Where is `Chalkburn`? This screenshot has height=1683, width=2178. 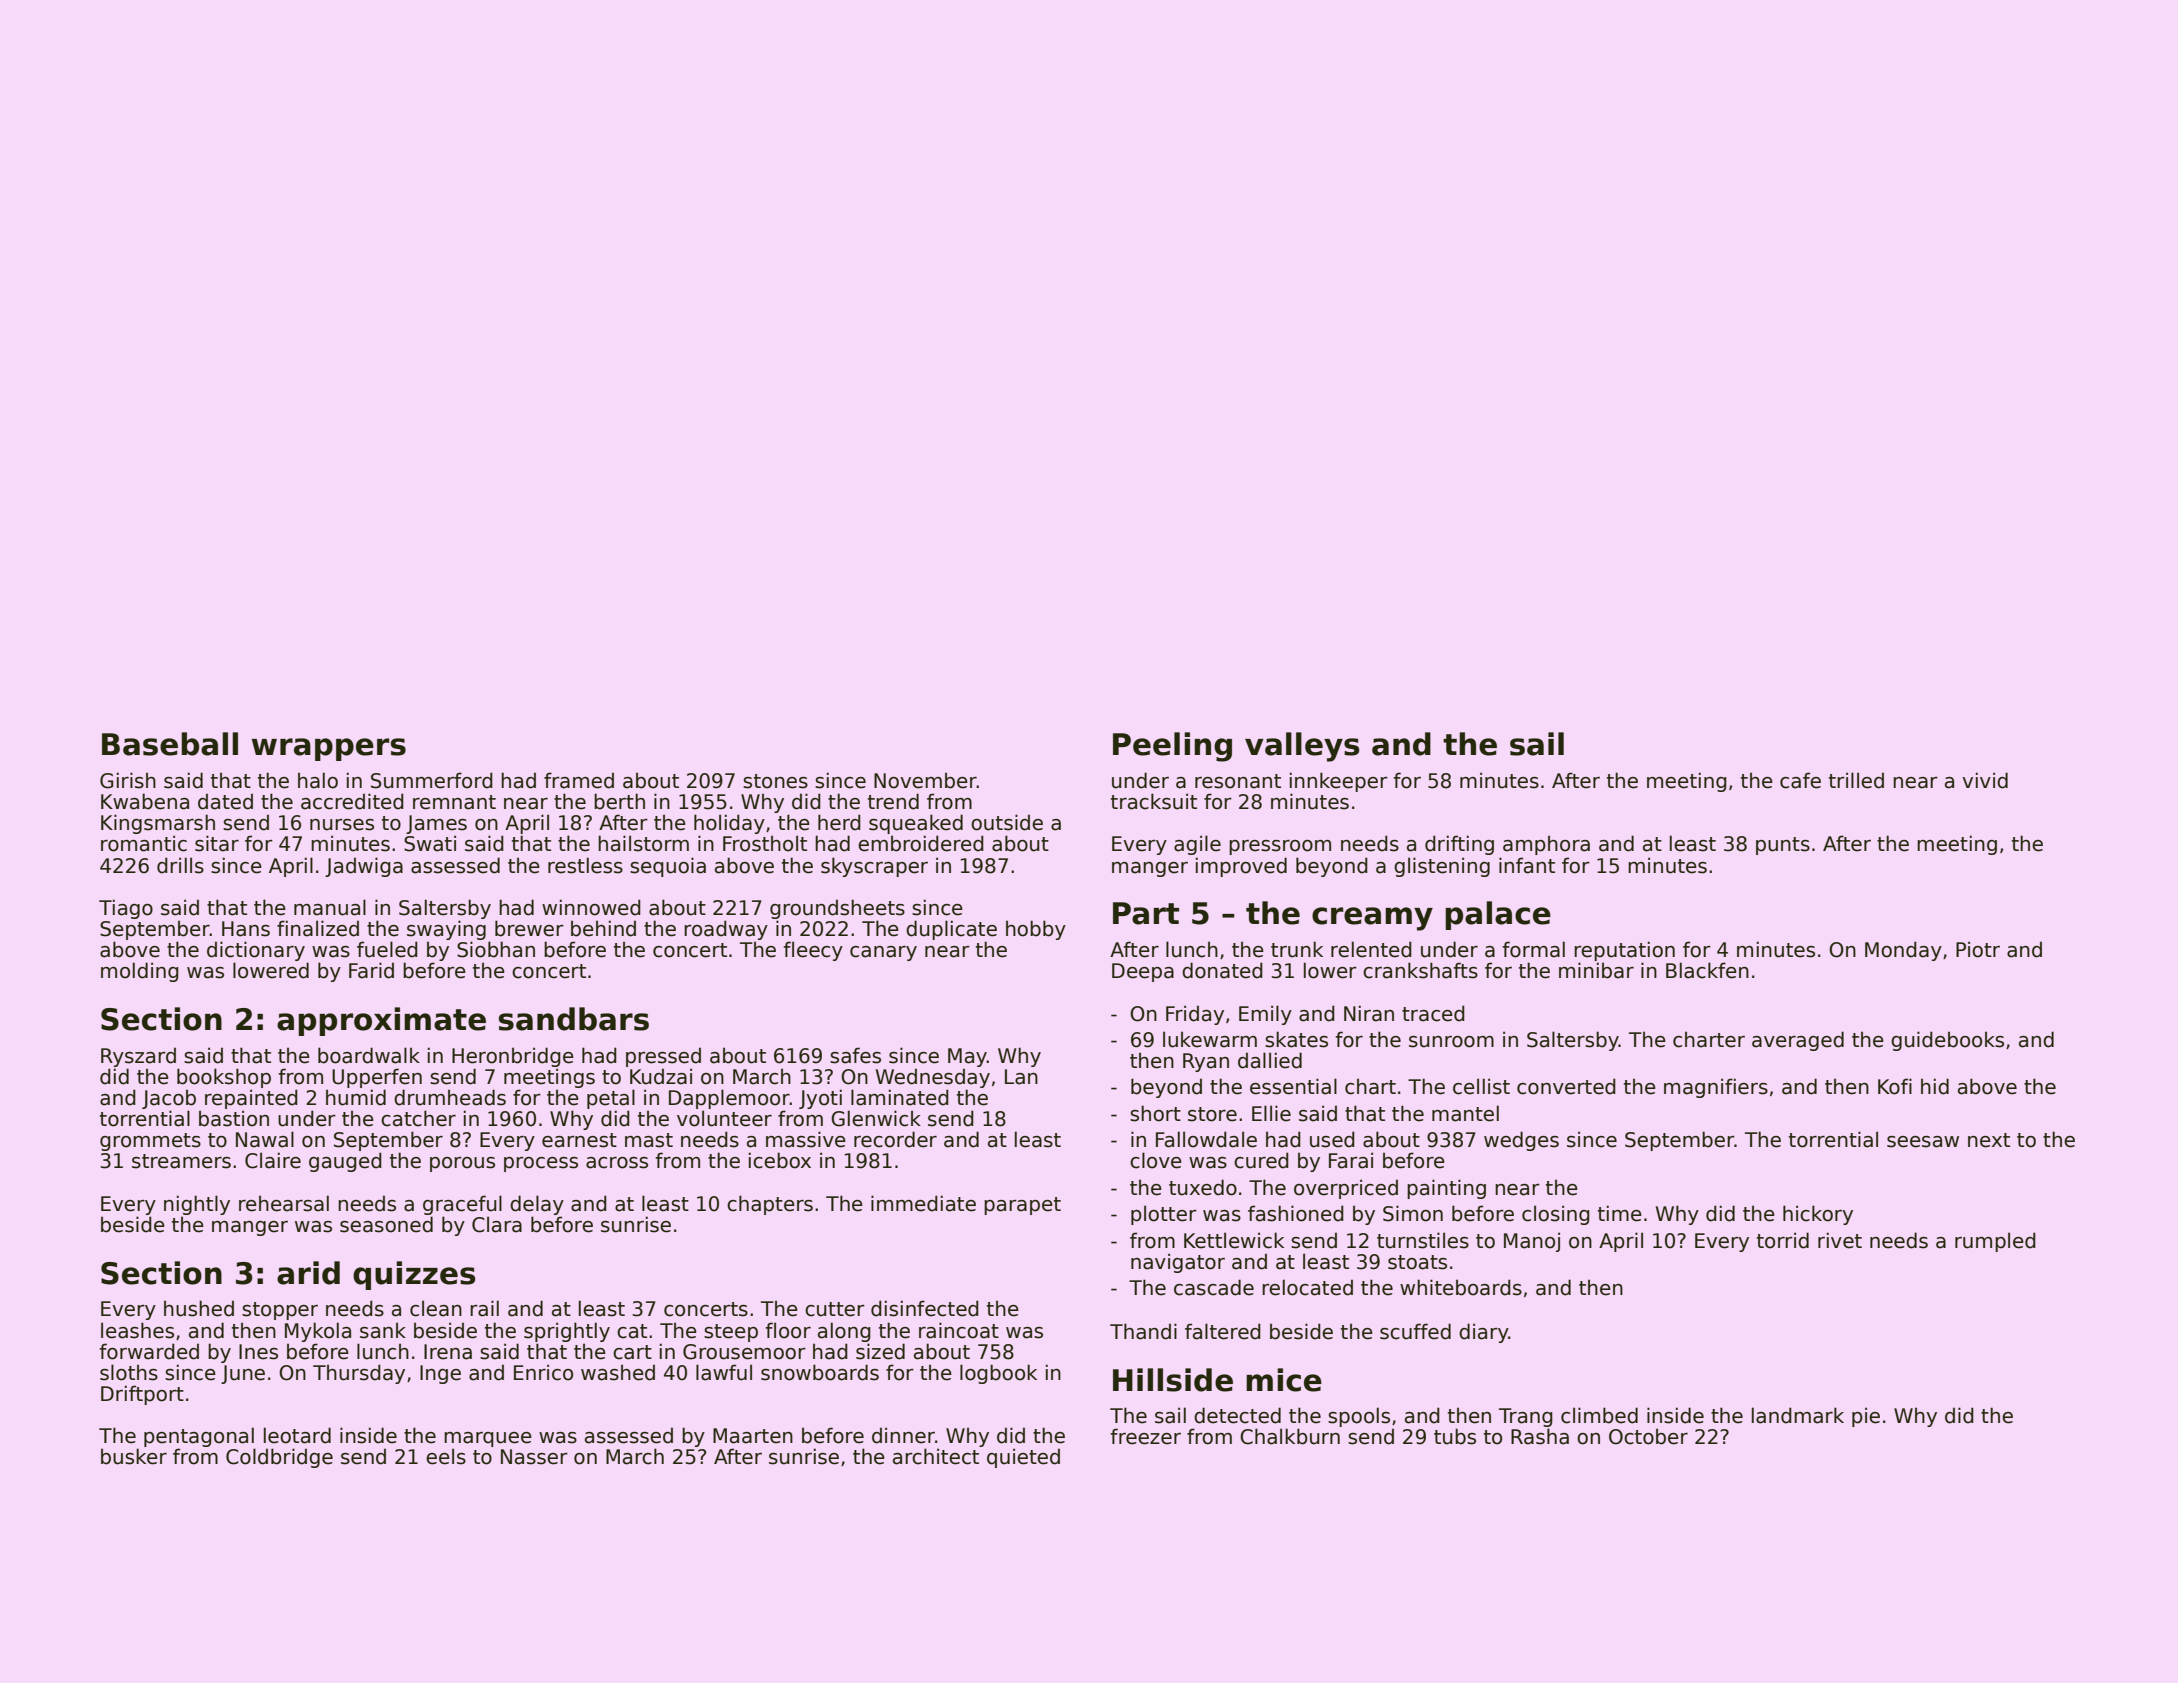 Chalkburn is located at coordinates (1290, 1436).
